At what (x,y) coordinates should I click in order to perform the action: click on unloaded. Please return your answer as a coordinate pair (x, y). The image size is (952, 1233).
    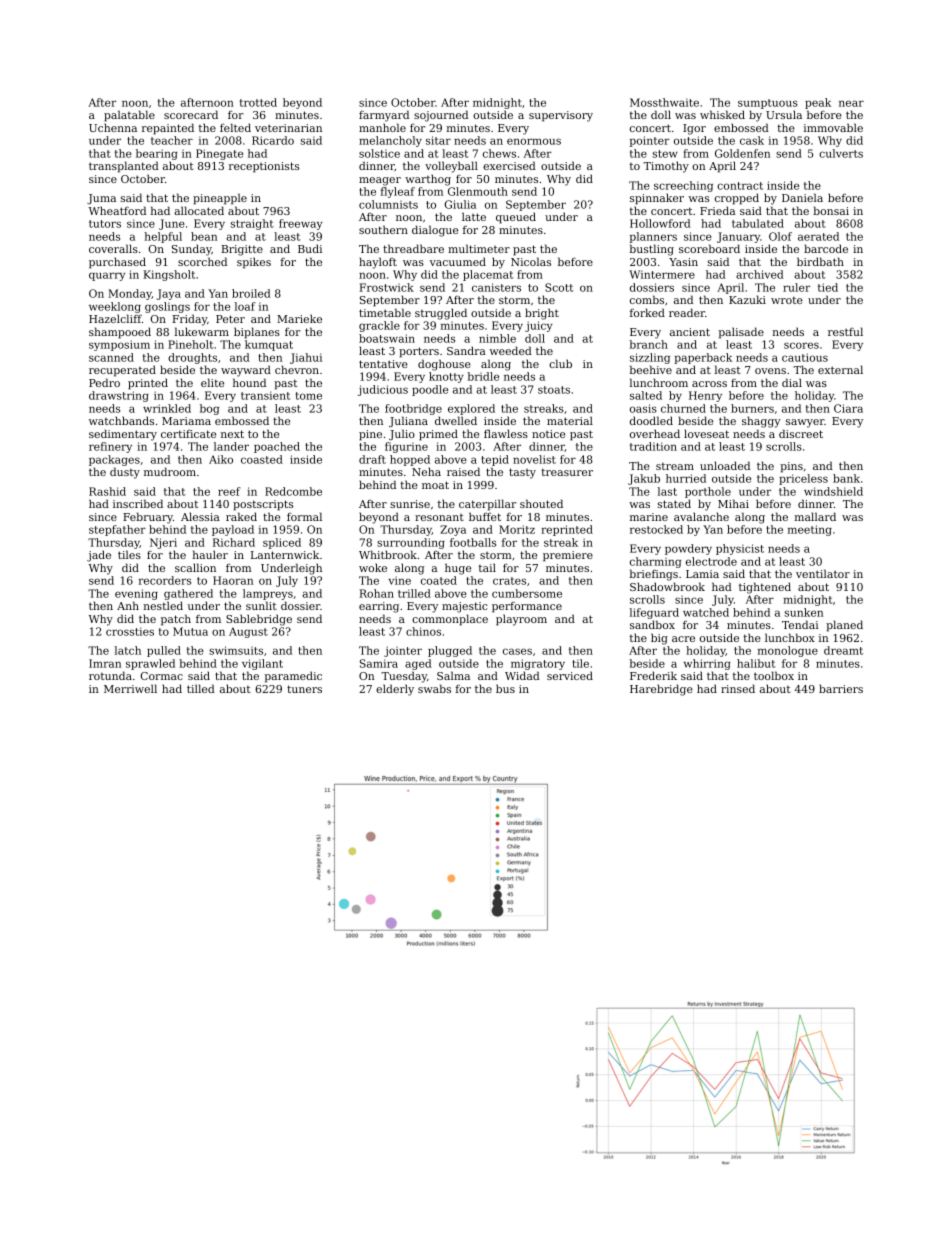
    Looking at the image, I should click on (725, 465).
